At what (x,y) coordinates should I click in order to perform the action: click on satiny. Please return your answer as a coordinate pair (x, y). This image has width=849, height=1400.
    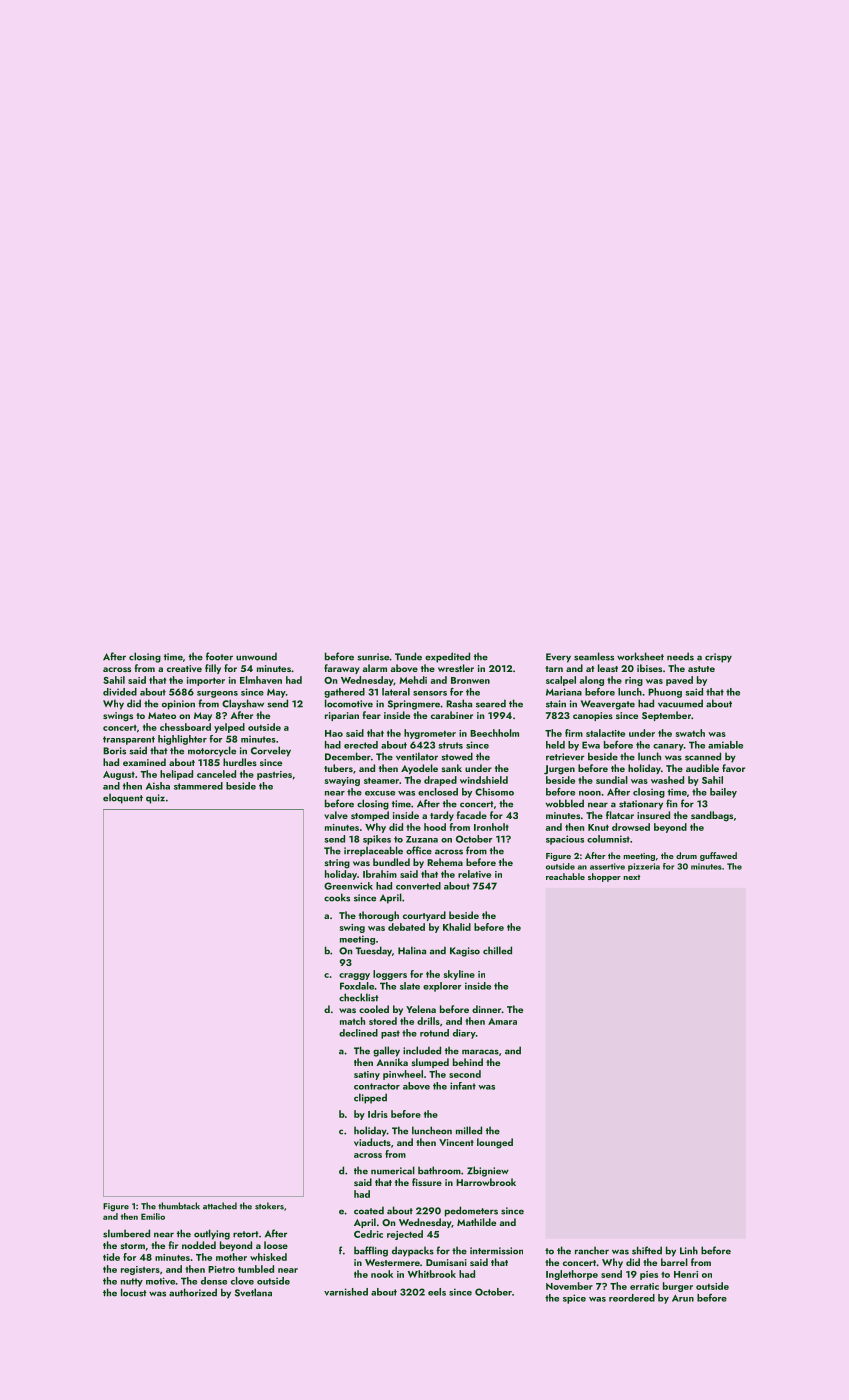
    Looking at the image, I should click on (367, 1075).
